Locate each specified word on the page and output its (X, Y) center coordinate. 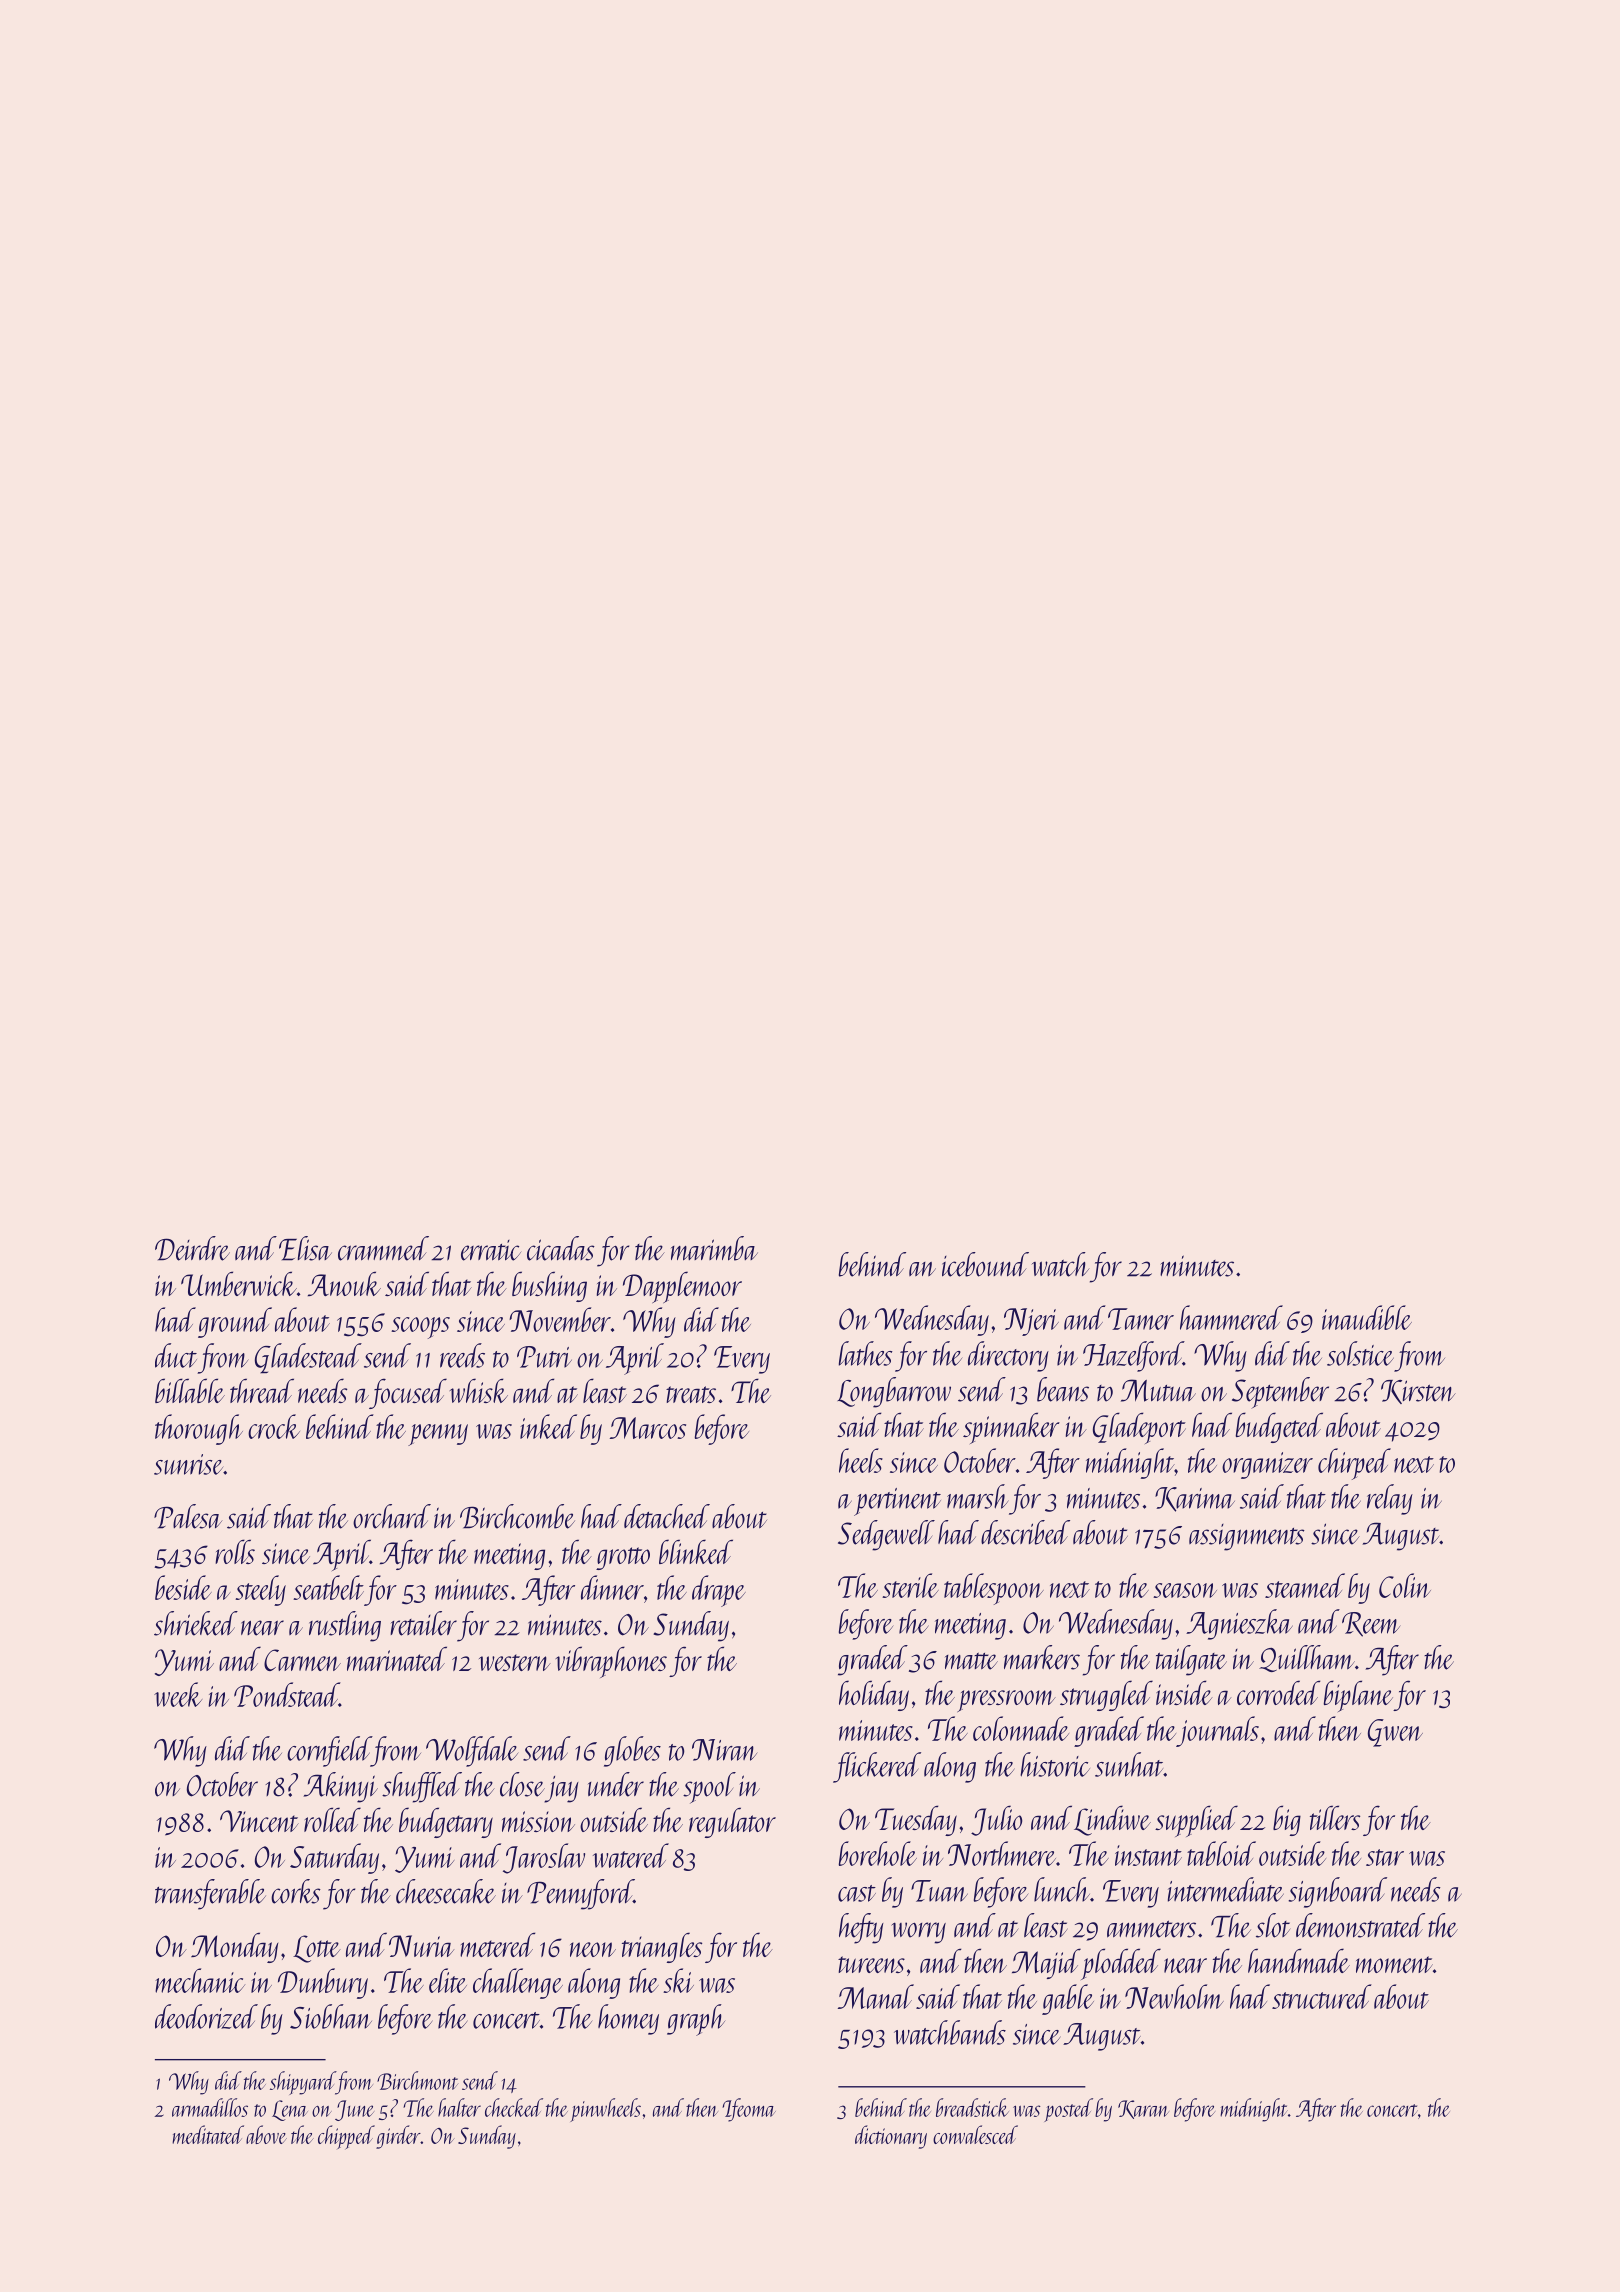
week (178, 1694)
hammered (1231, 1317)
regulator (732, 1822)
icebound (985, 1264)
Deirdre (192, 1248)
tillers (1335, 1817)
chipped (346, 2137)
